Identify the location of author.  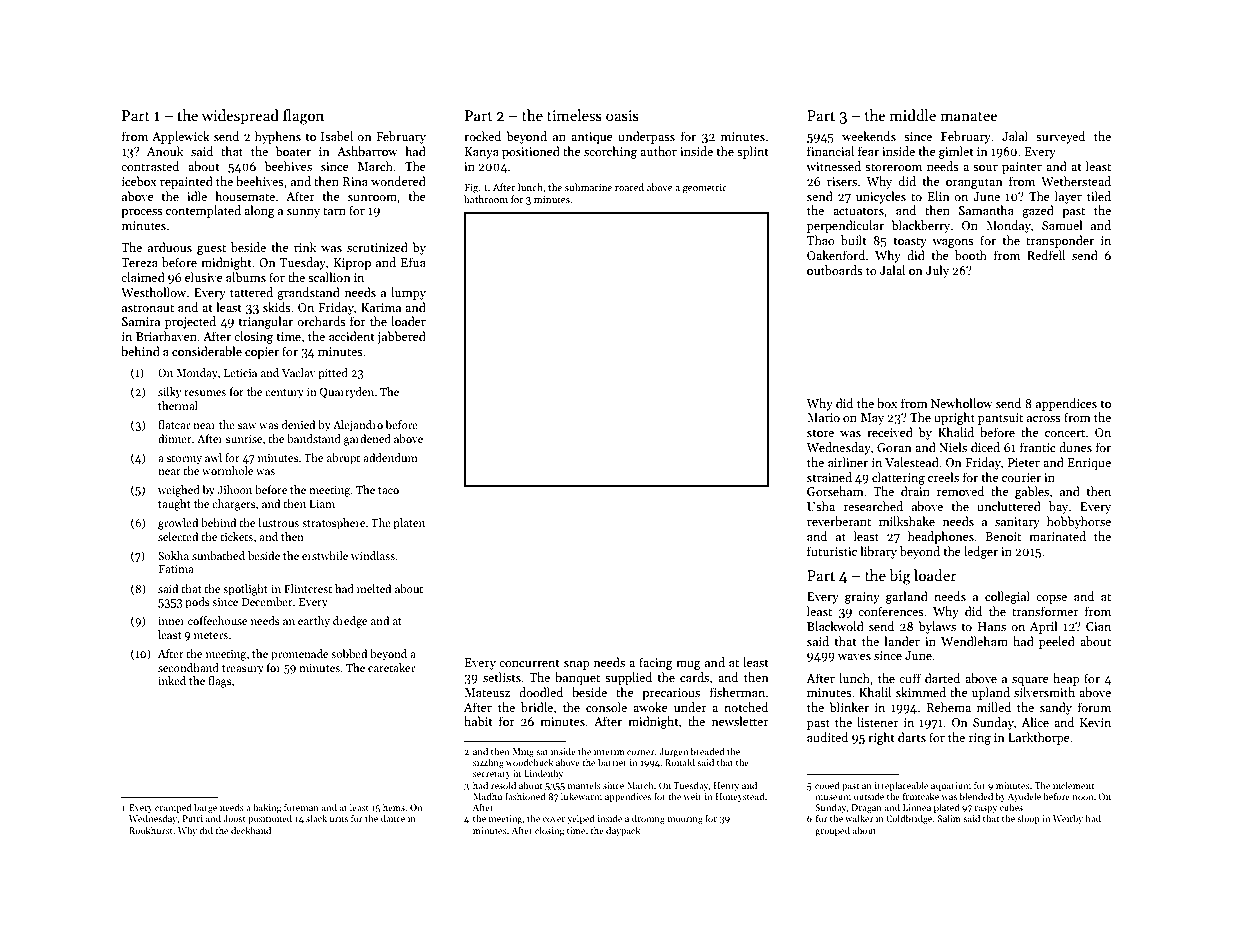
(658, 151).
